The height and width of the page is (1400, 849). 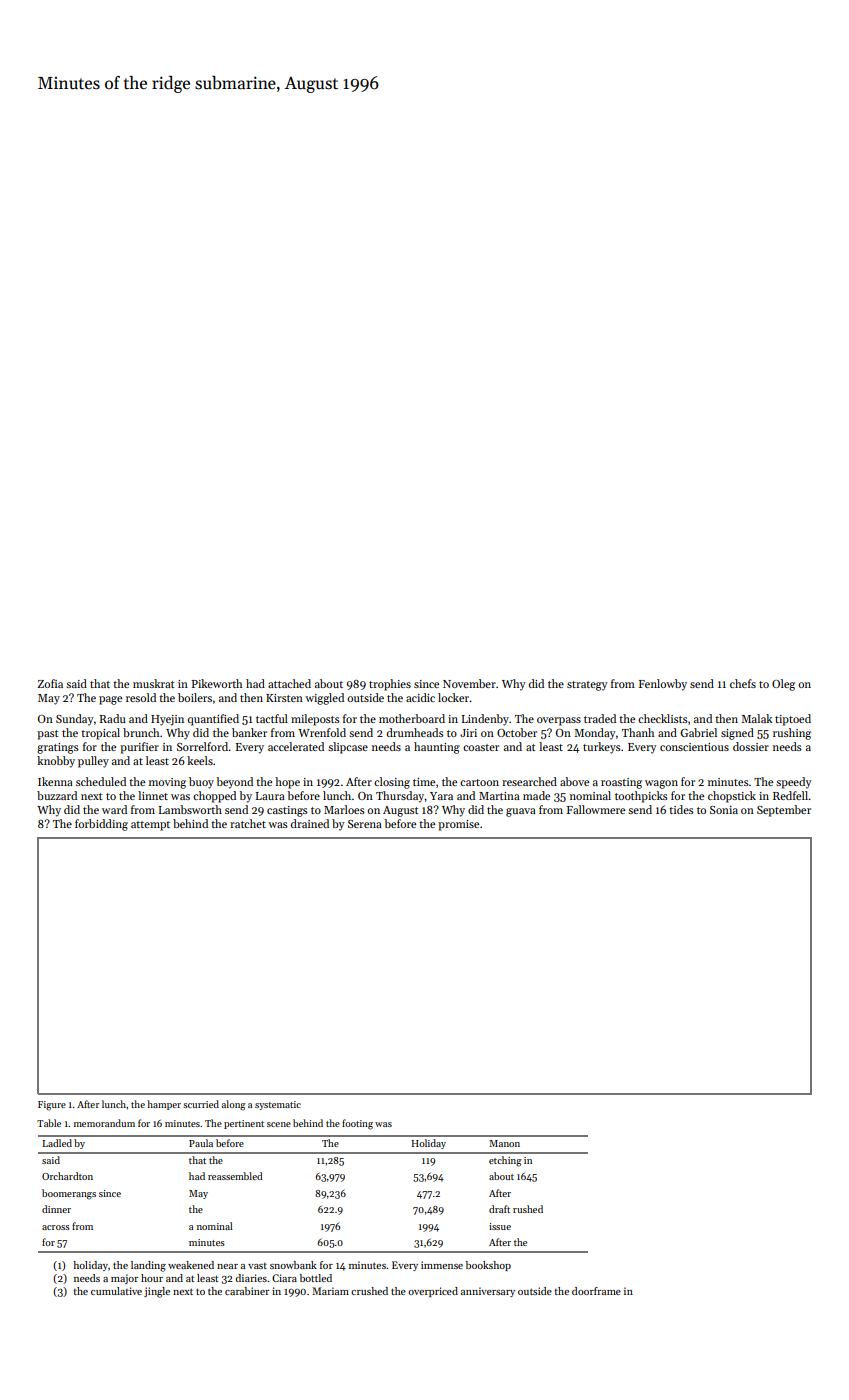 I want to click on forbidding, so click(x=101, y=825).
